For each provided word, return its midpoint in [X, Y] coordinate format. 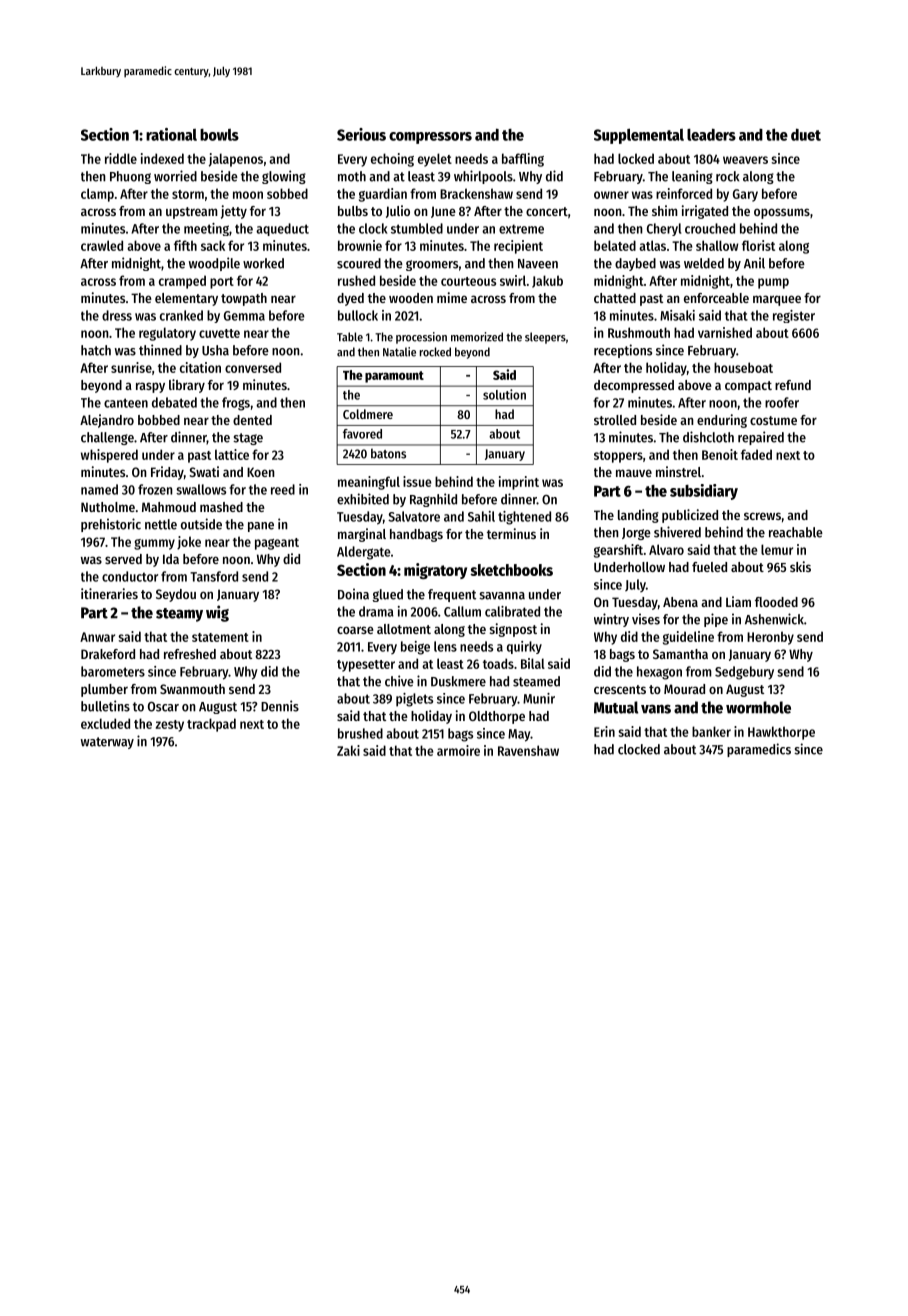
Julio [398, 211]
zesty [170, 726]
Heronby [770, 638]
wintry [611, 620]
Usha [215, 350]
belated [615, 245]
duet [806, 135]
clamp [97, 195]
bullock [358, 315]
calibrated [512, 611]
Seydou [176, 595]
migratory [435, 571]
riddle [121, 158]
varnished [725, 332]
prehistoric [111, 525]
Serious [361, 134]
